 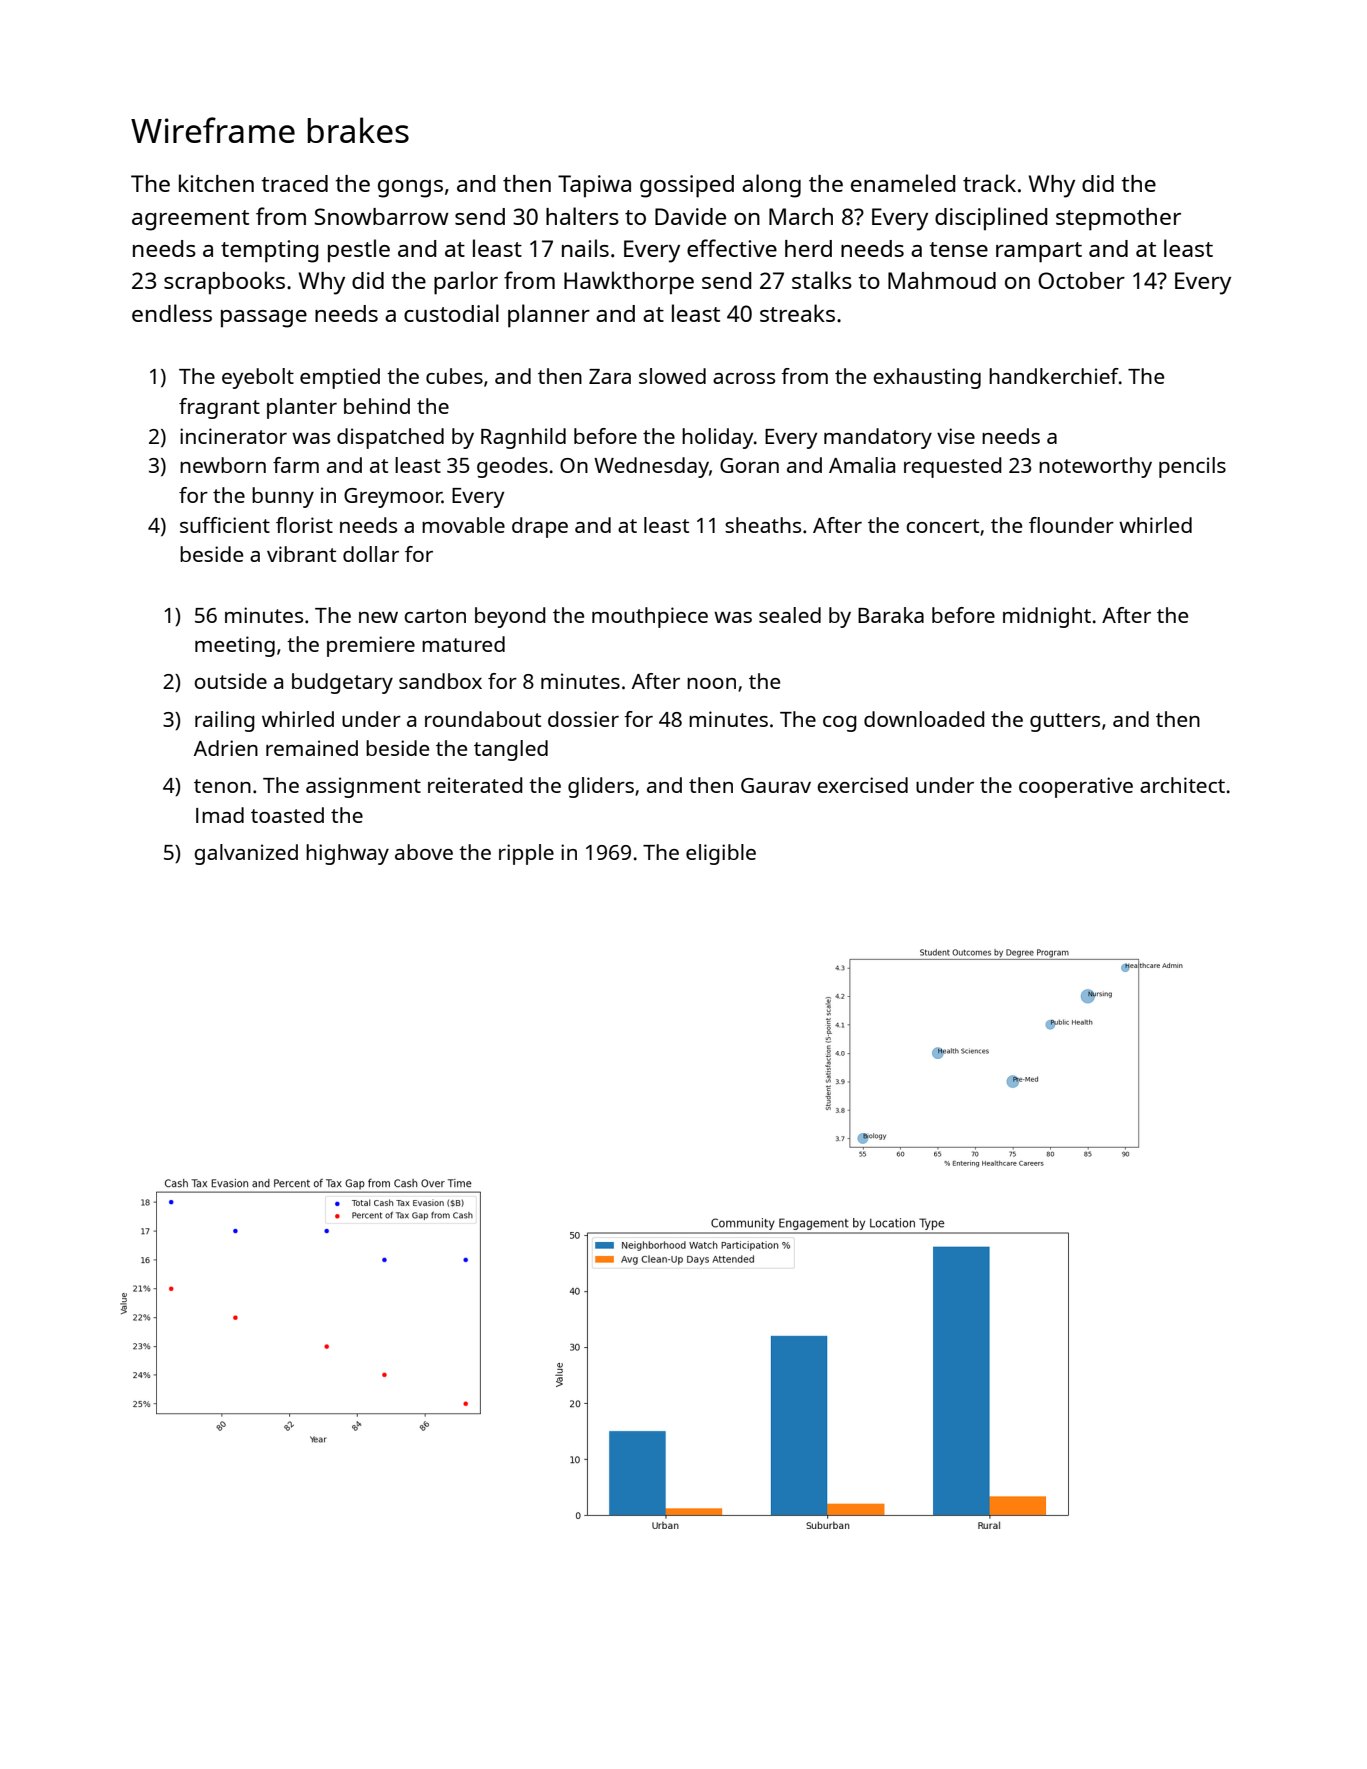 I want to click on planner, so click(x=549, y=316).
